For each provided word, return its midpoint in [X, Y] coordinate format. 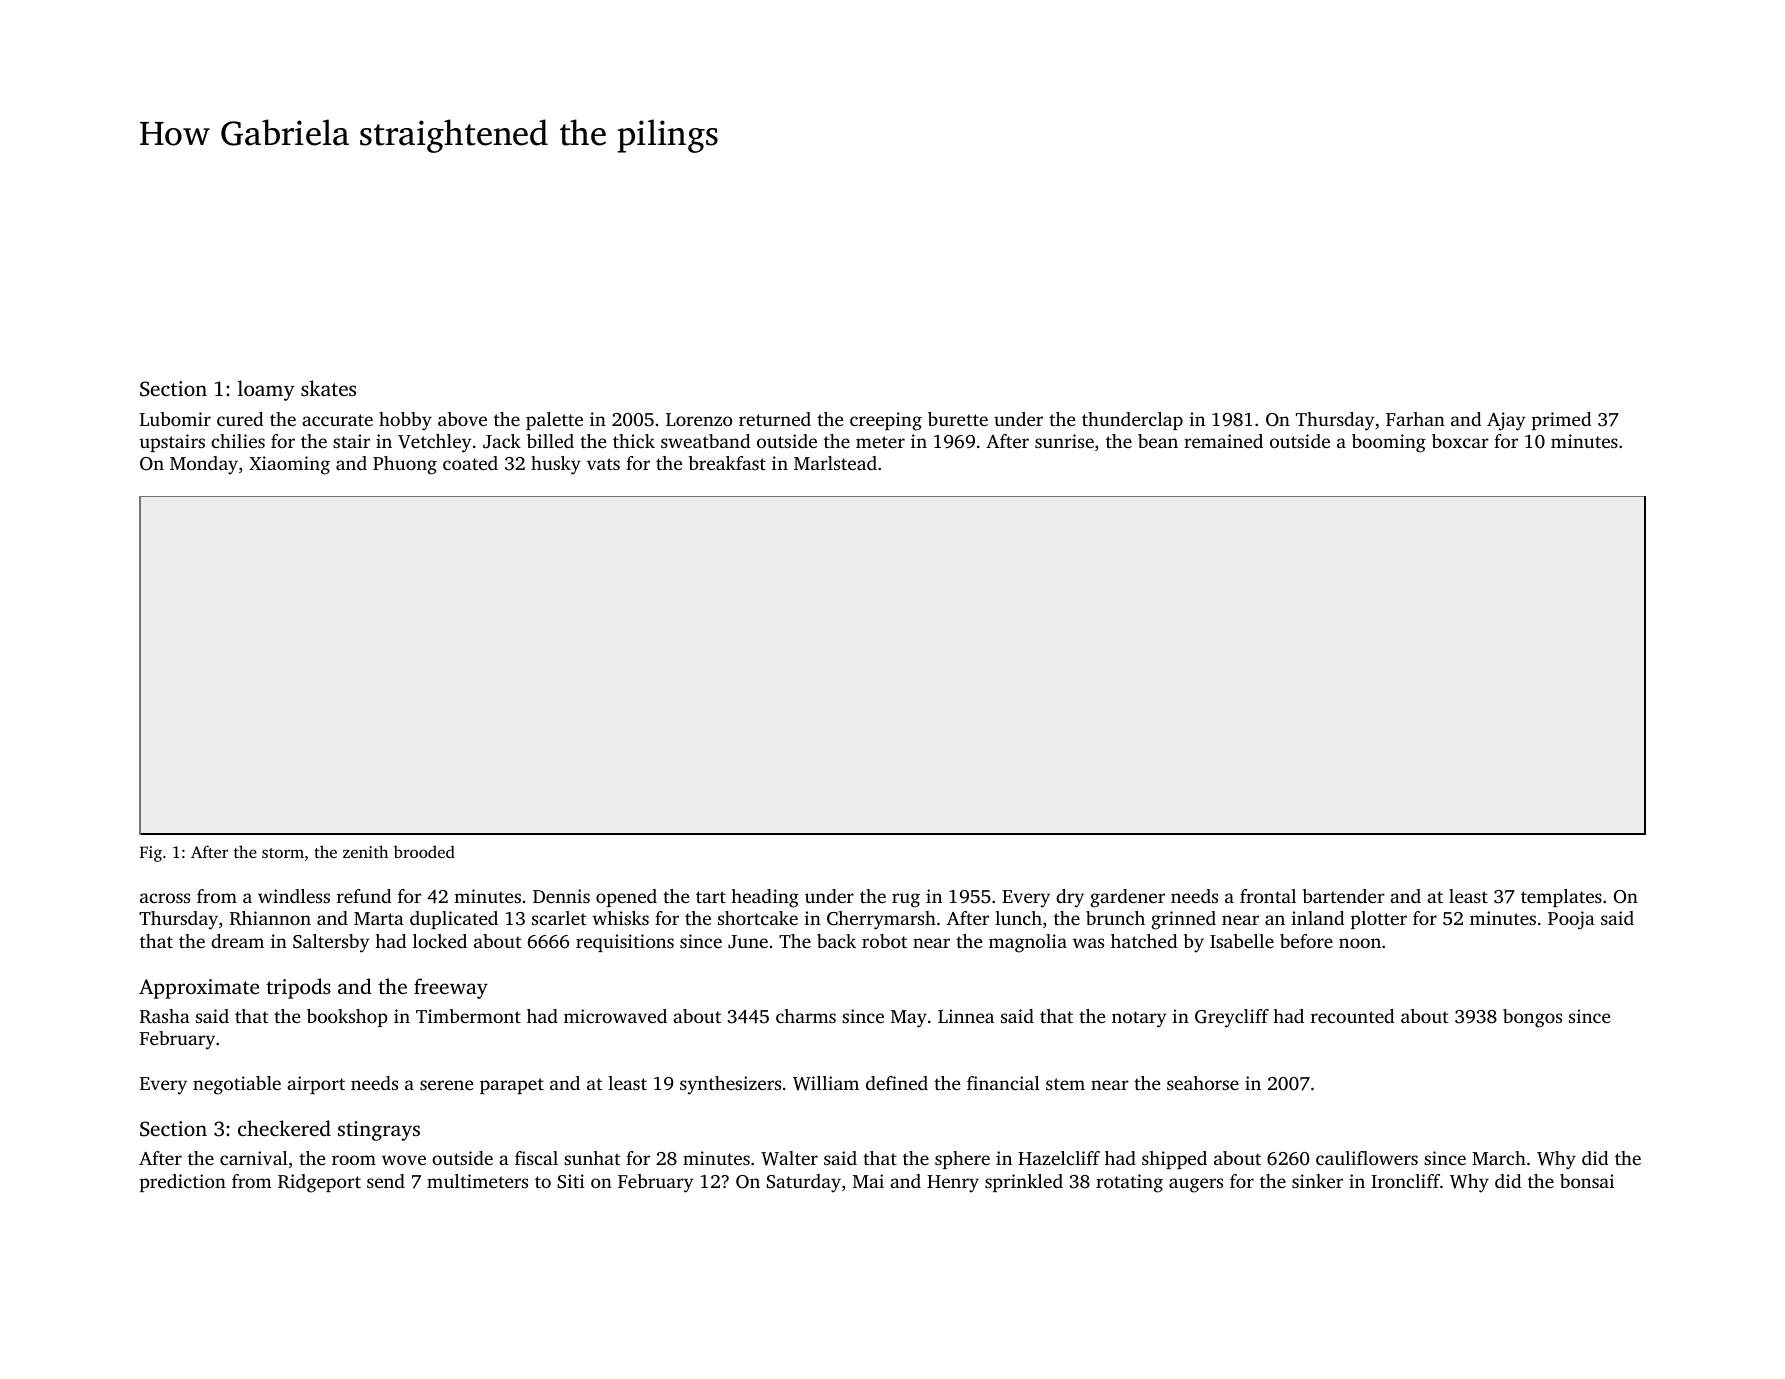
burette [958, 419]
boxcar [1460, 441]
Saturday [803, 1183]
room [354, 1160]
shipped [1174, 1160]
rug [906, 900]
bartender [1344, 896]
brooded [424, 851]
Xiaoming [289, 465]
